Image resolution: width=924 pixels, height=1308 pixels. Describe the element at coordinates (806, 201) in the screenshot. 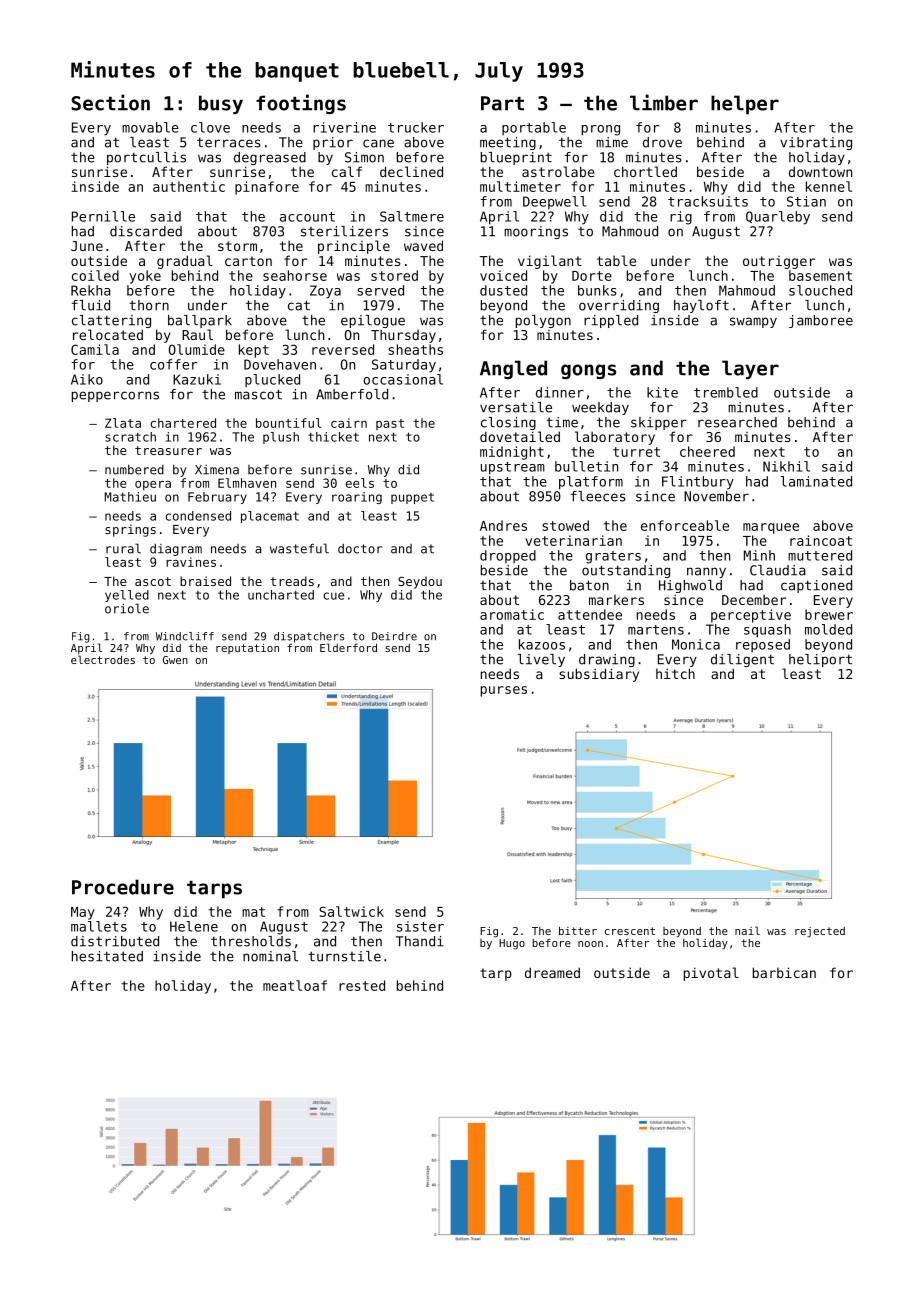

I see `Stian` at that location.
